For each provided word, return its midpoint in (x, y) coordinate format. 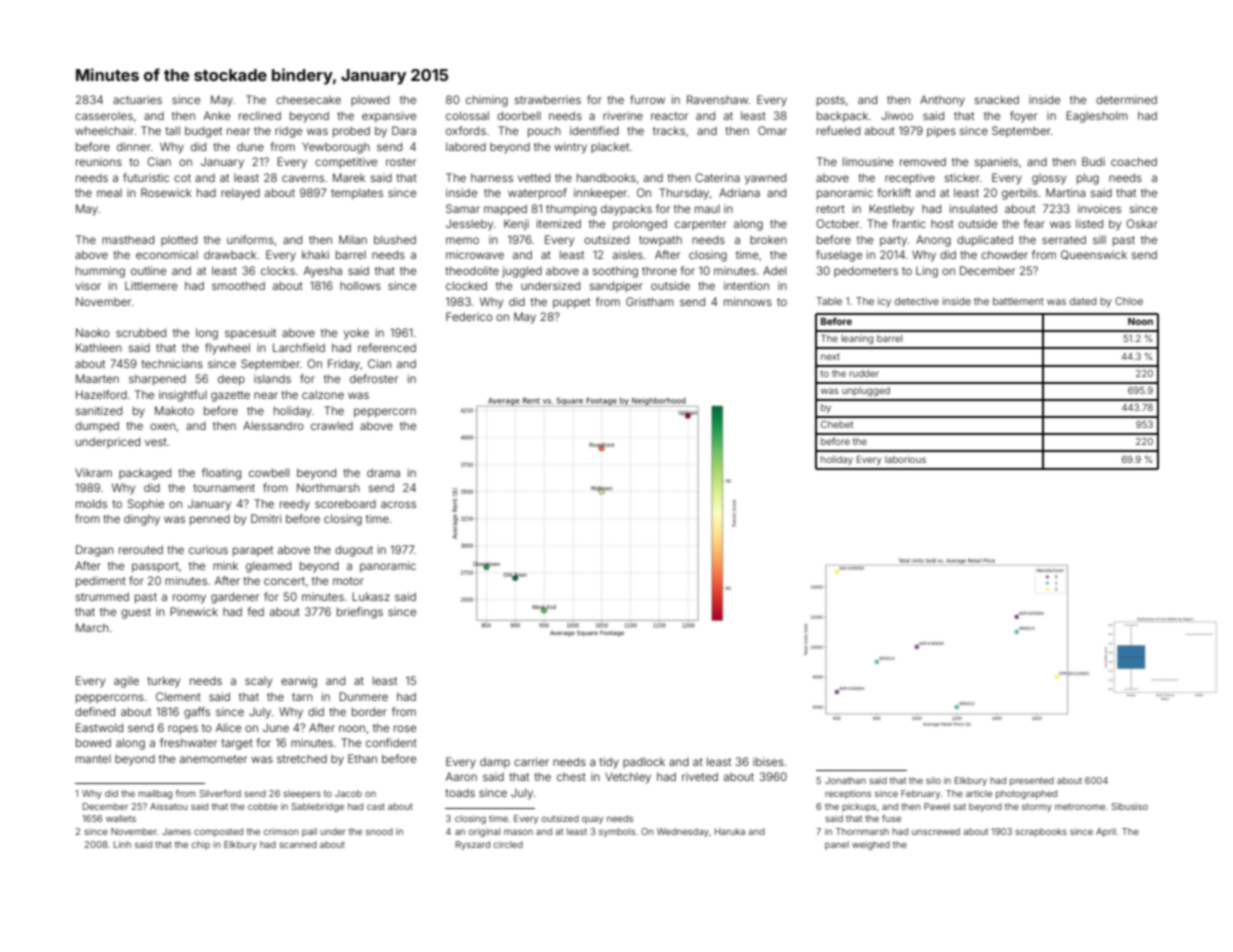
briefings (360, 613)
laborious (905, 459)
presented (1032, 781)
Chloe (1129, 301)
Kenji (516, 225)
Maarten (97, 378)
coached (1134, 161)
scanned (298, 844)
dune (250, 146)
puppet (571, 303)
